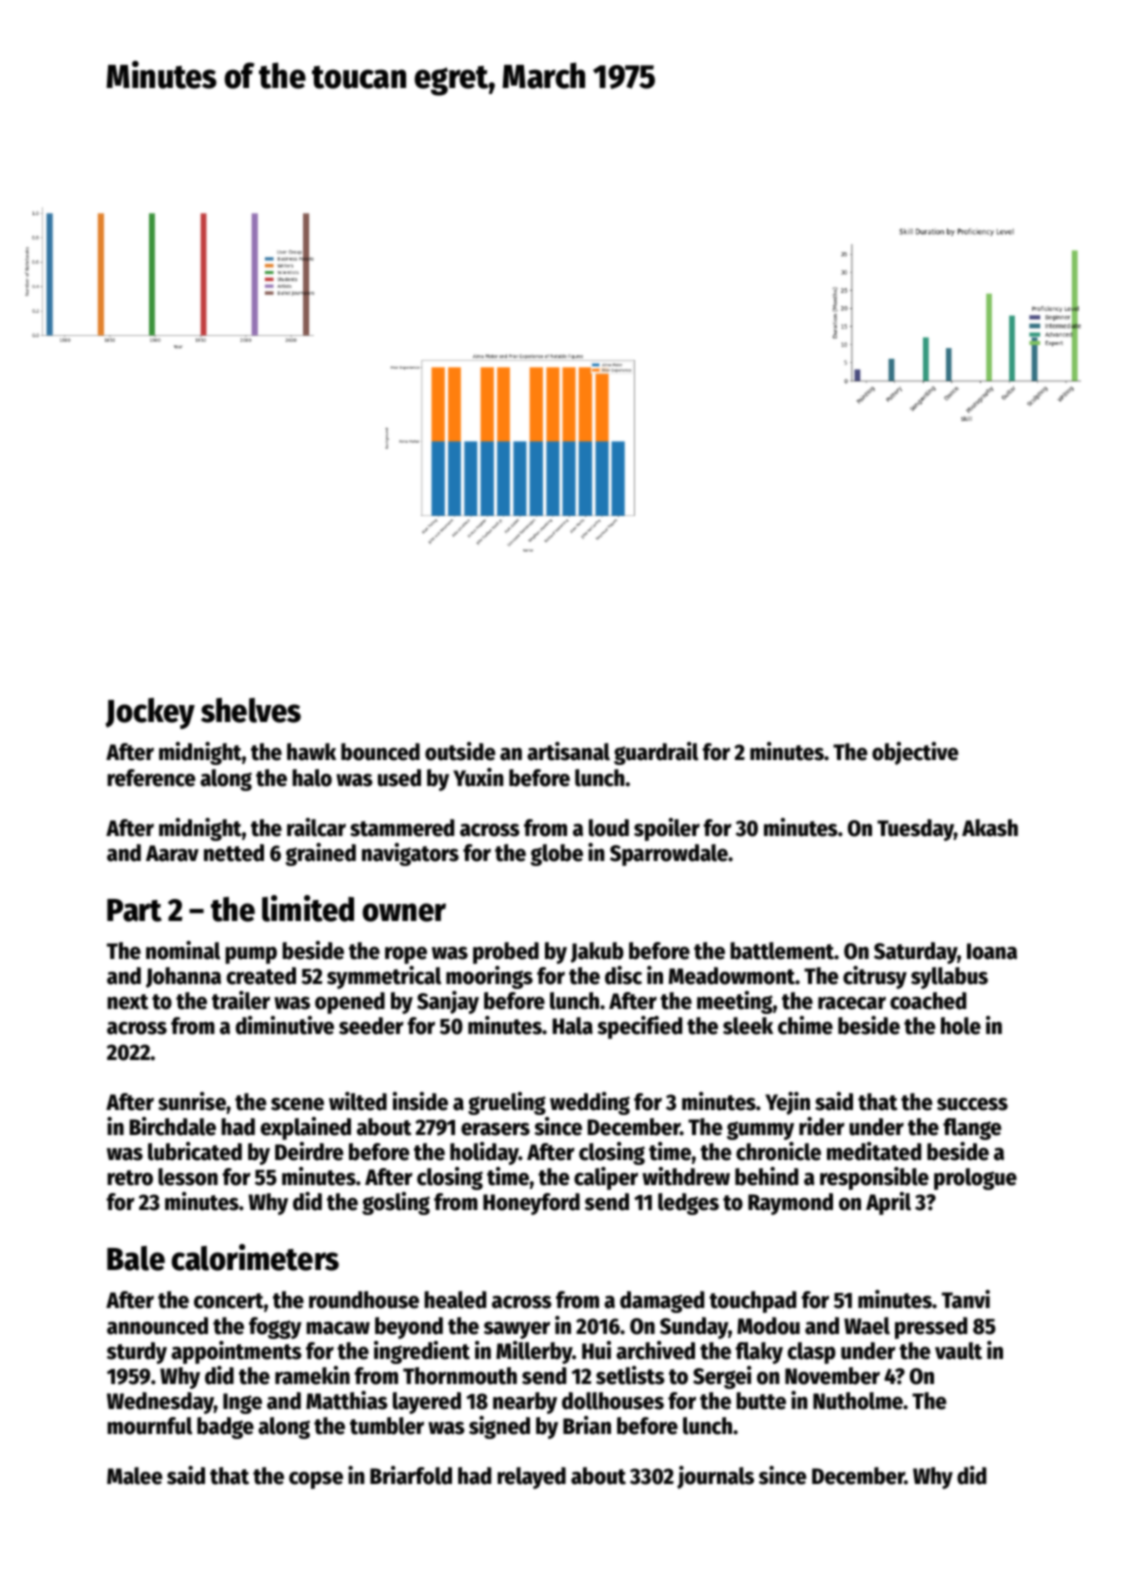 This image has width=1127, height=1594. What do you see at coordinates (787, 1103) in the image?
I see `Yejin` at bounding box center [787, 1103].
